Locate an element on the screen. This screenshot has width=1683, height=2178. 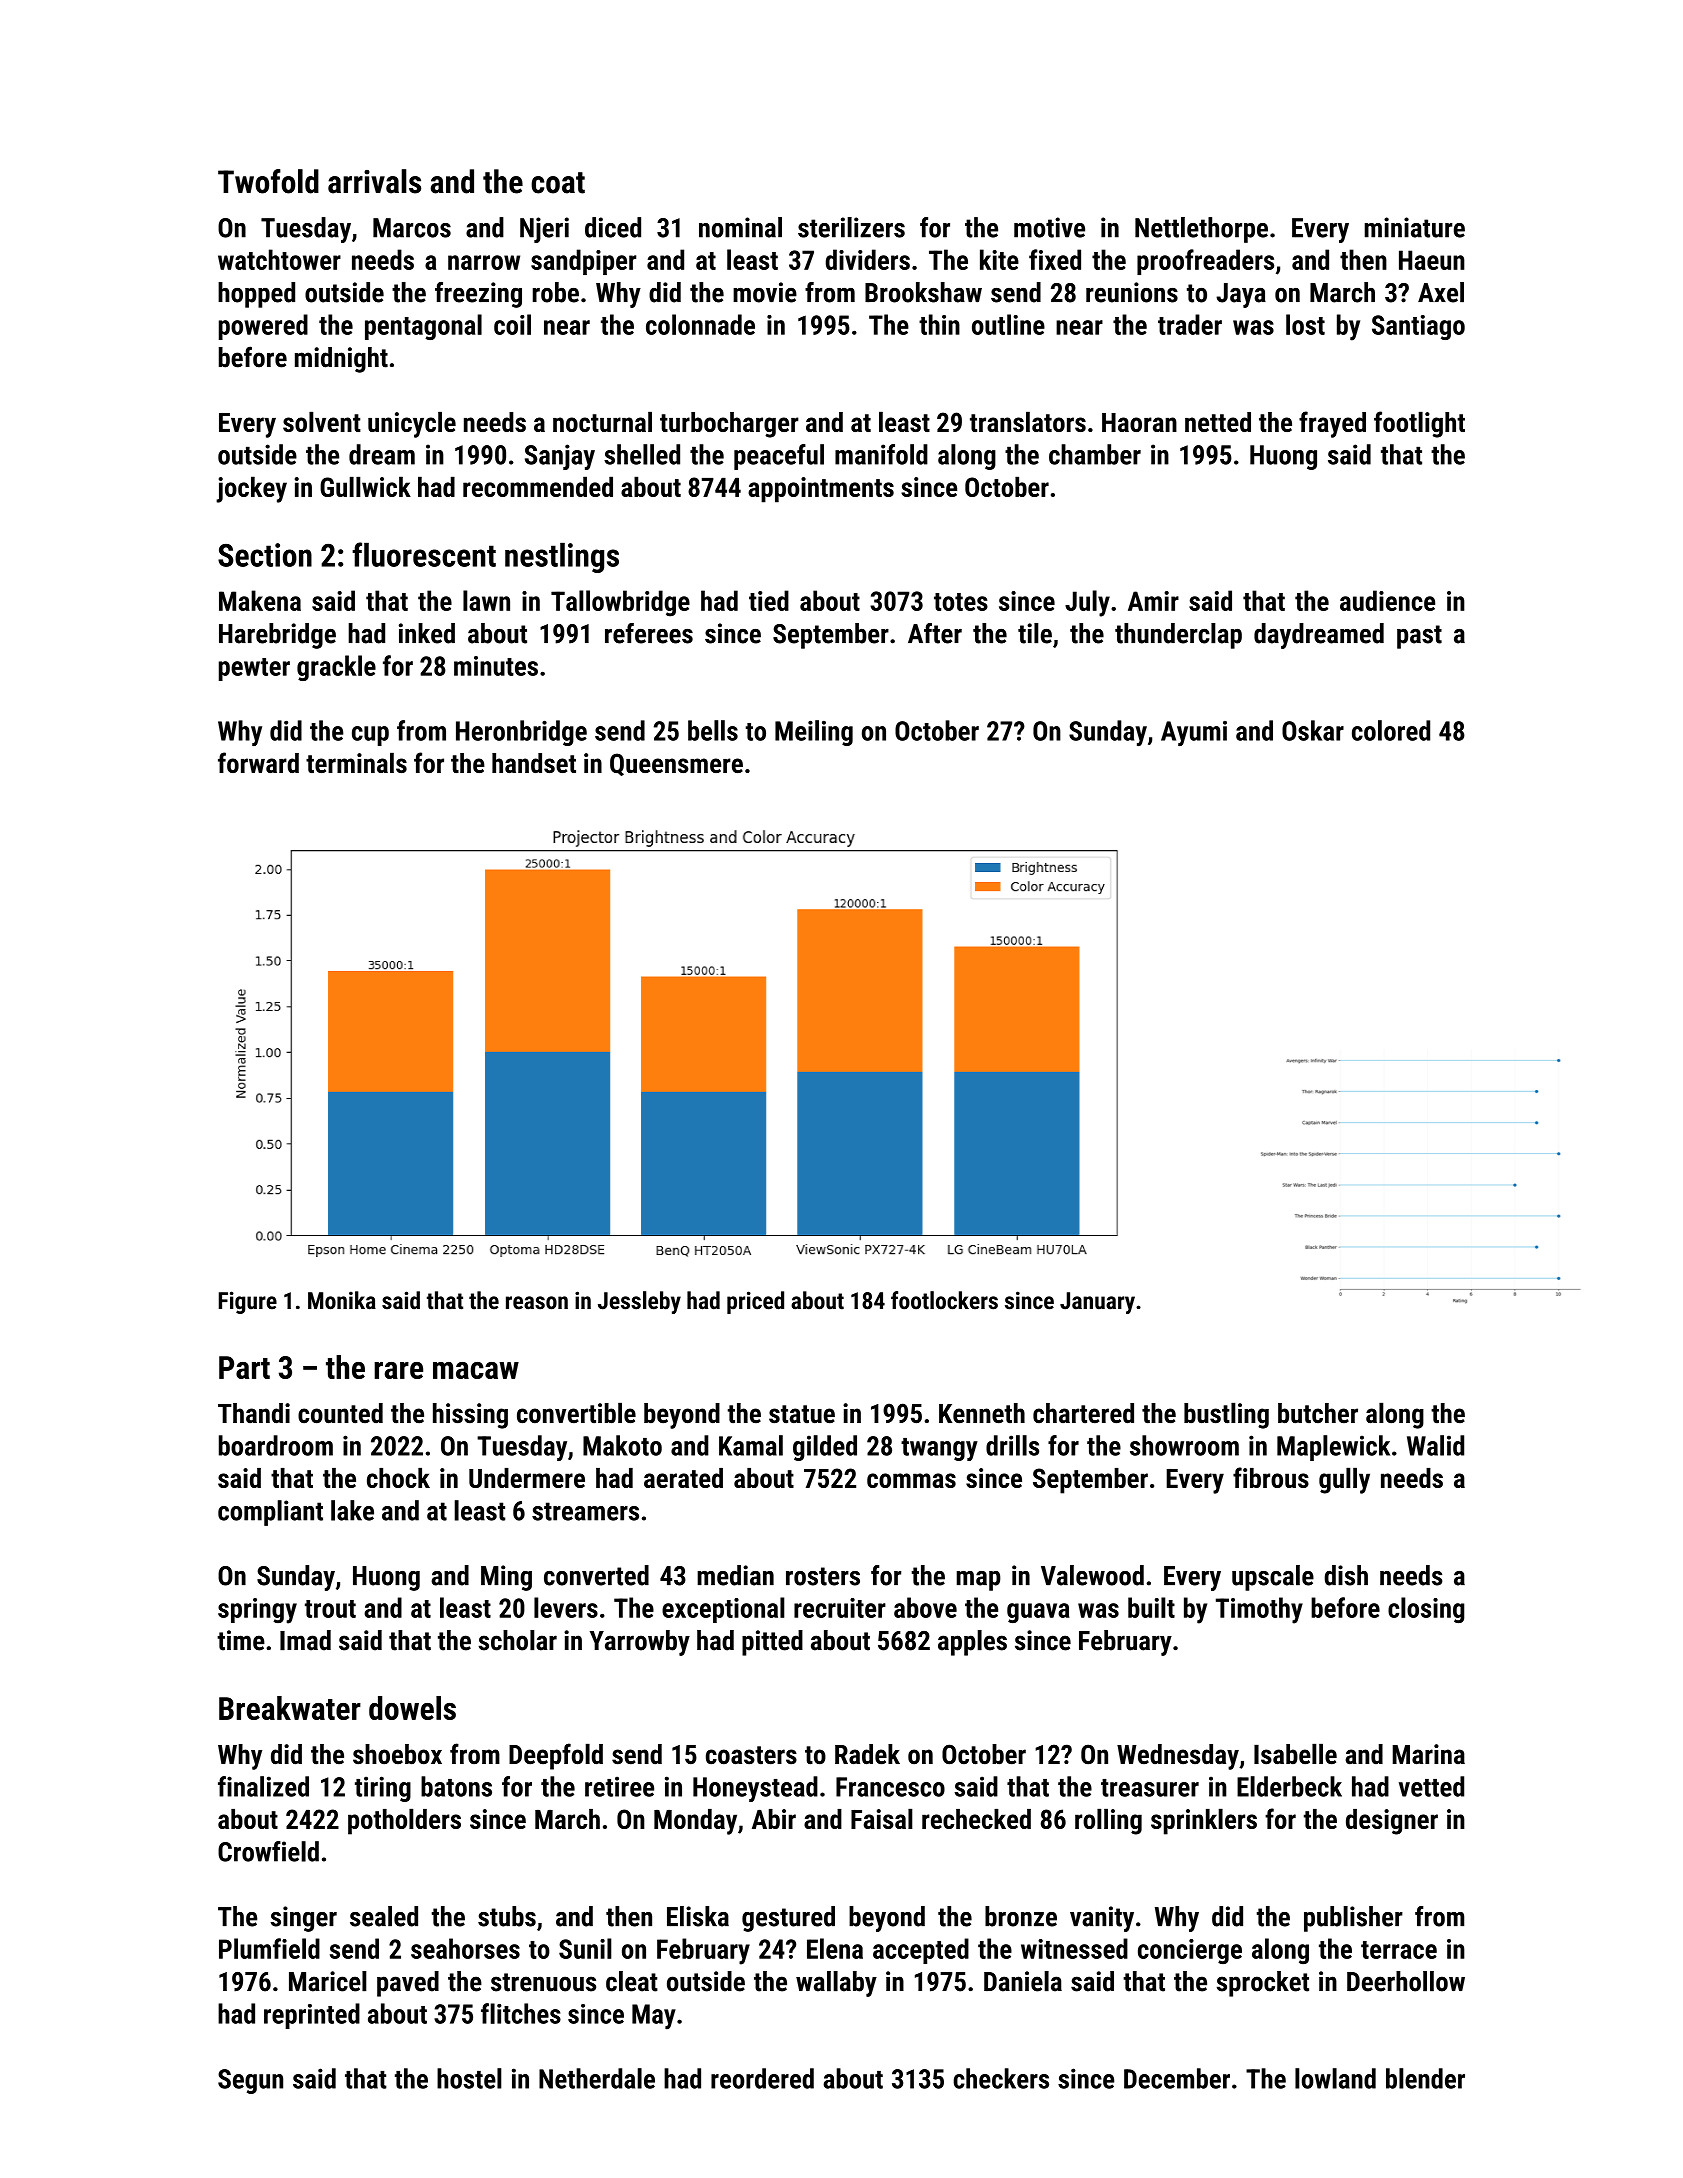
Oskar is located at coordinates (1313, 730).
